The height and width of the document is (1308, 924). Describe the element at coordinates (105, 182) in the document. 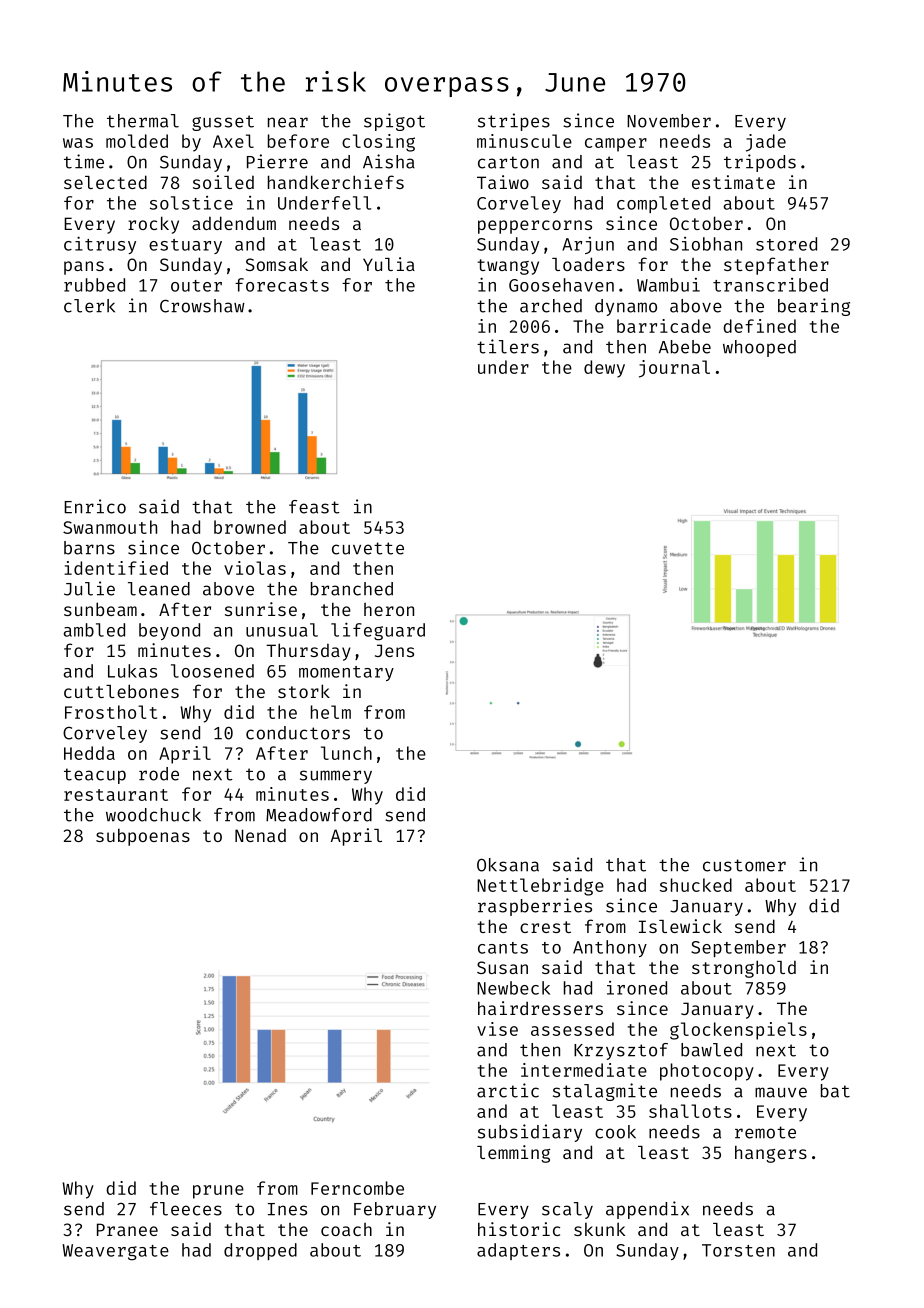

I see `selected` at that location.
